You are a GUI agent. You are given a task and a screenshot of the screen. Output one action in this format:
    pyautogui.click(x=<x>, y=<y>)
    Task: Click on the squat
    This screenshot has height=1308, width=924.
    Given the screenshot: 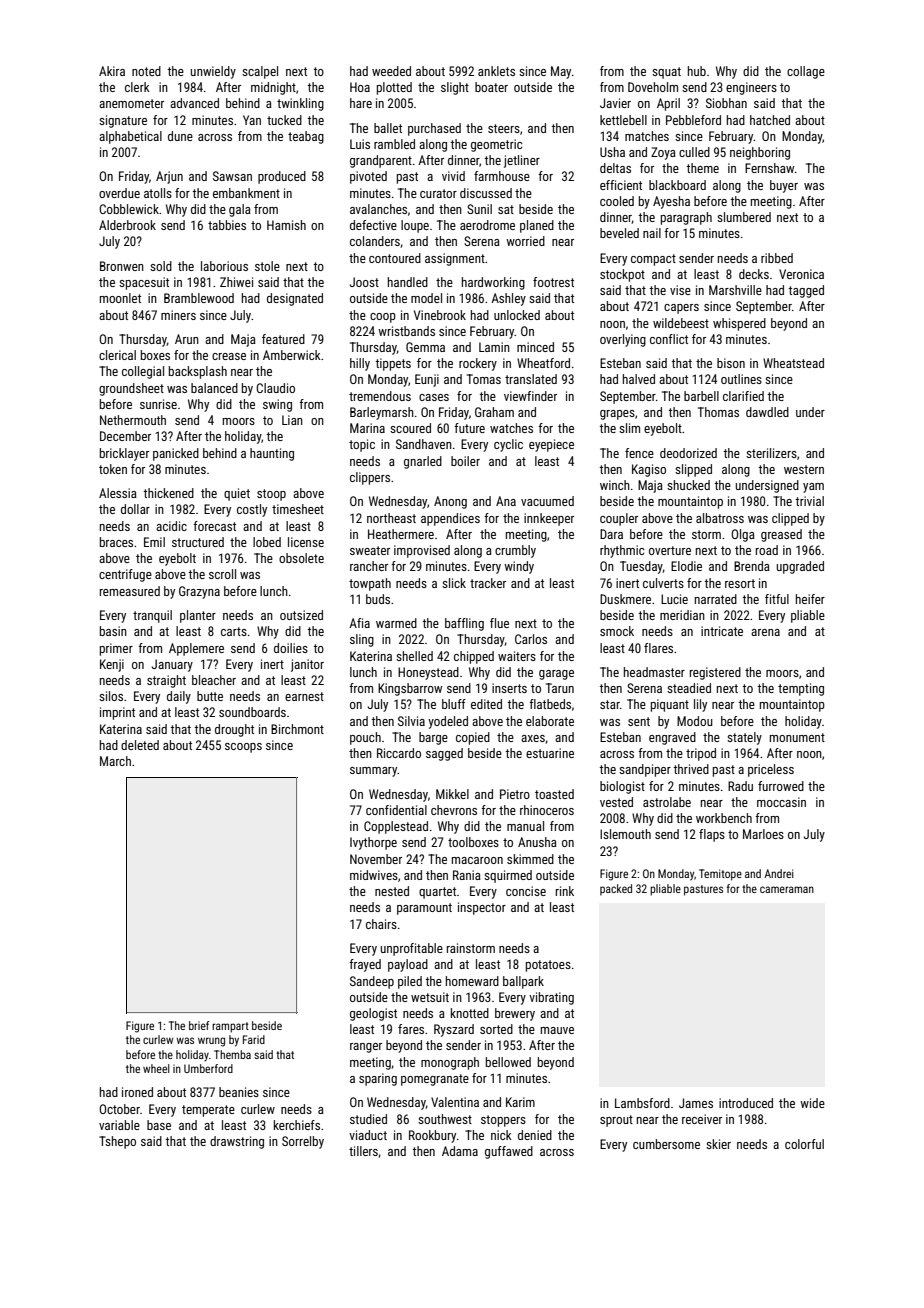 What is the action you would take?
    pyautogui.click(x=666, y=73)
